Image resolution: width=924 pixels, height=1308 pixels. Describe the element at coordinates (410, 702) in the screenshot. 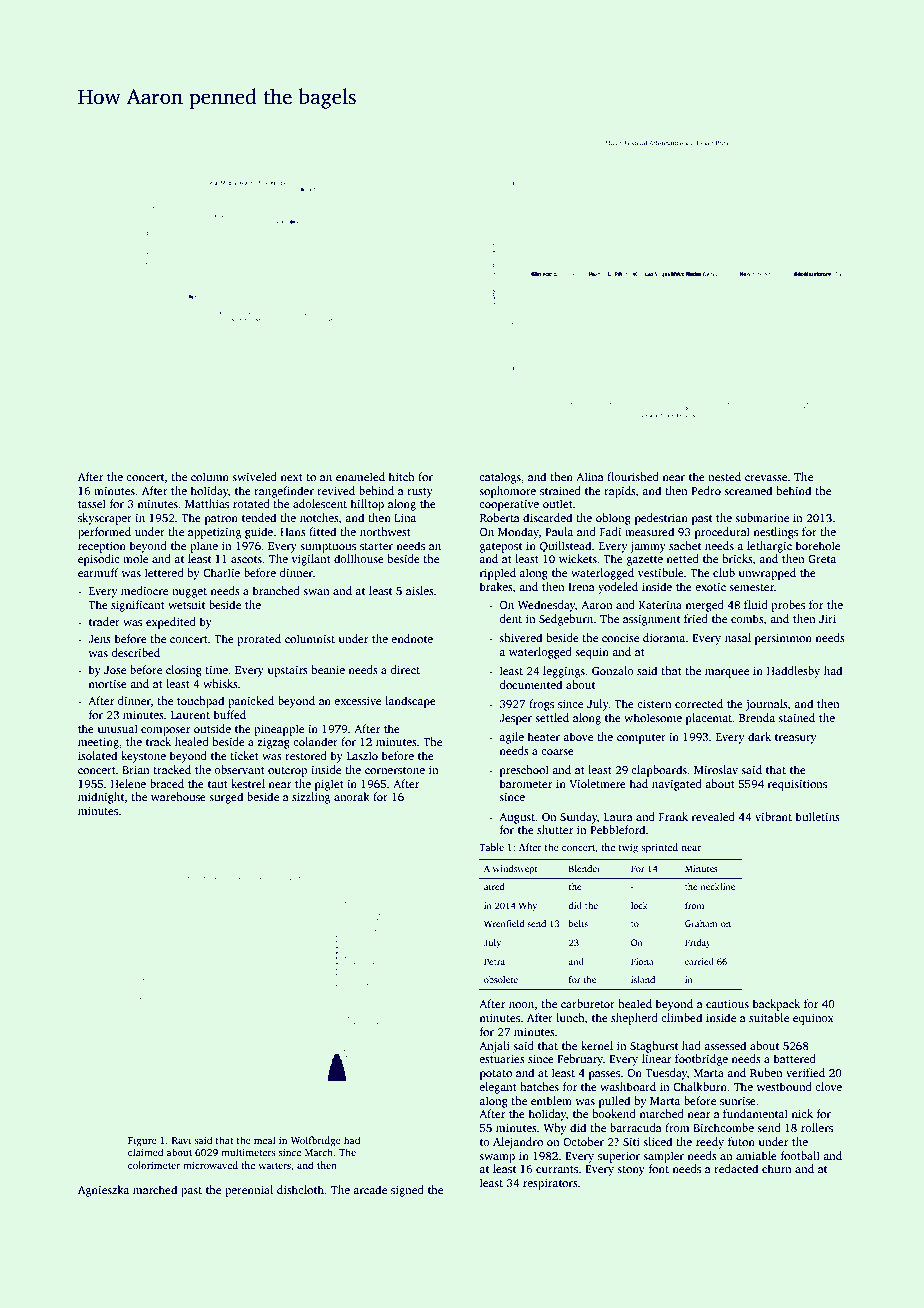

I see `landscape` at that location.
